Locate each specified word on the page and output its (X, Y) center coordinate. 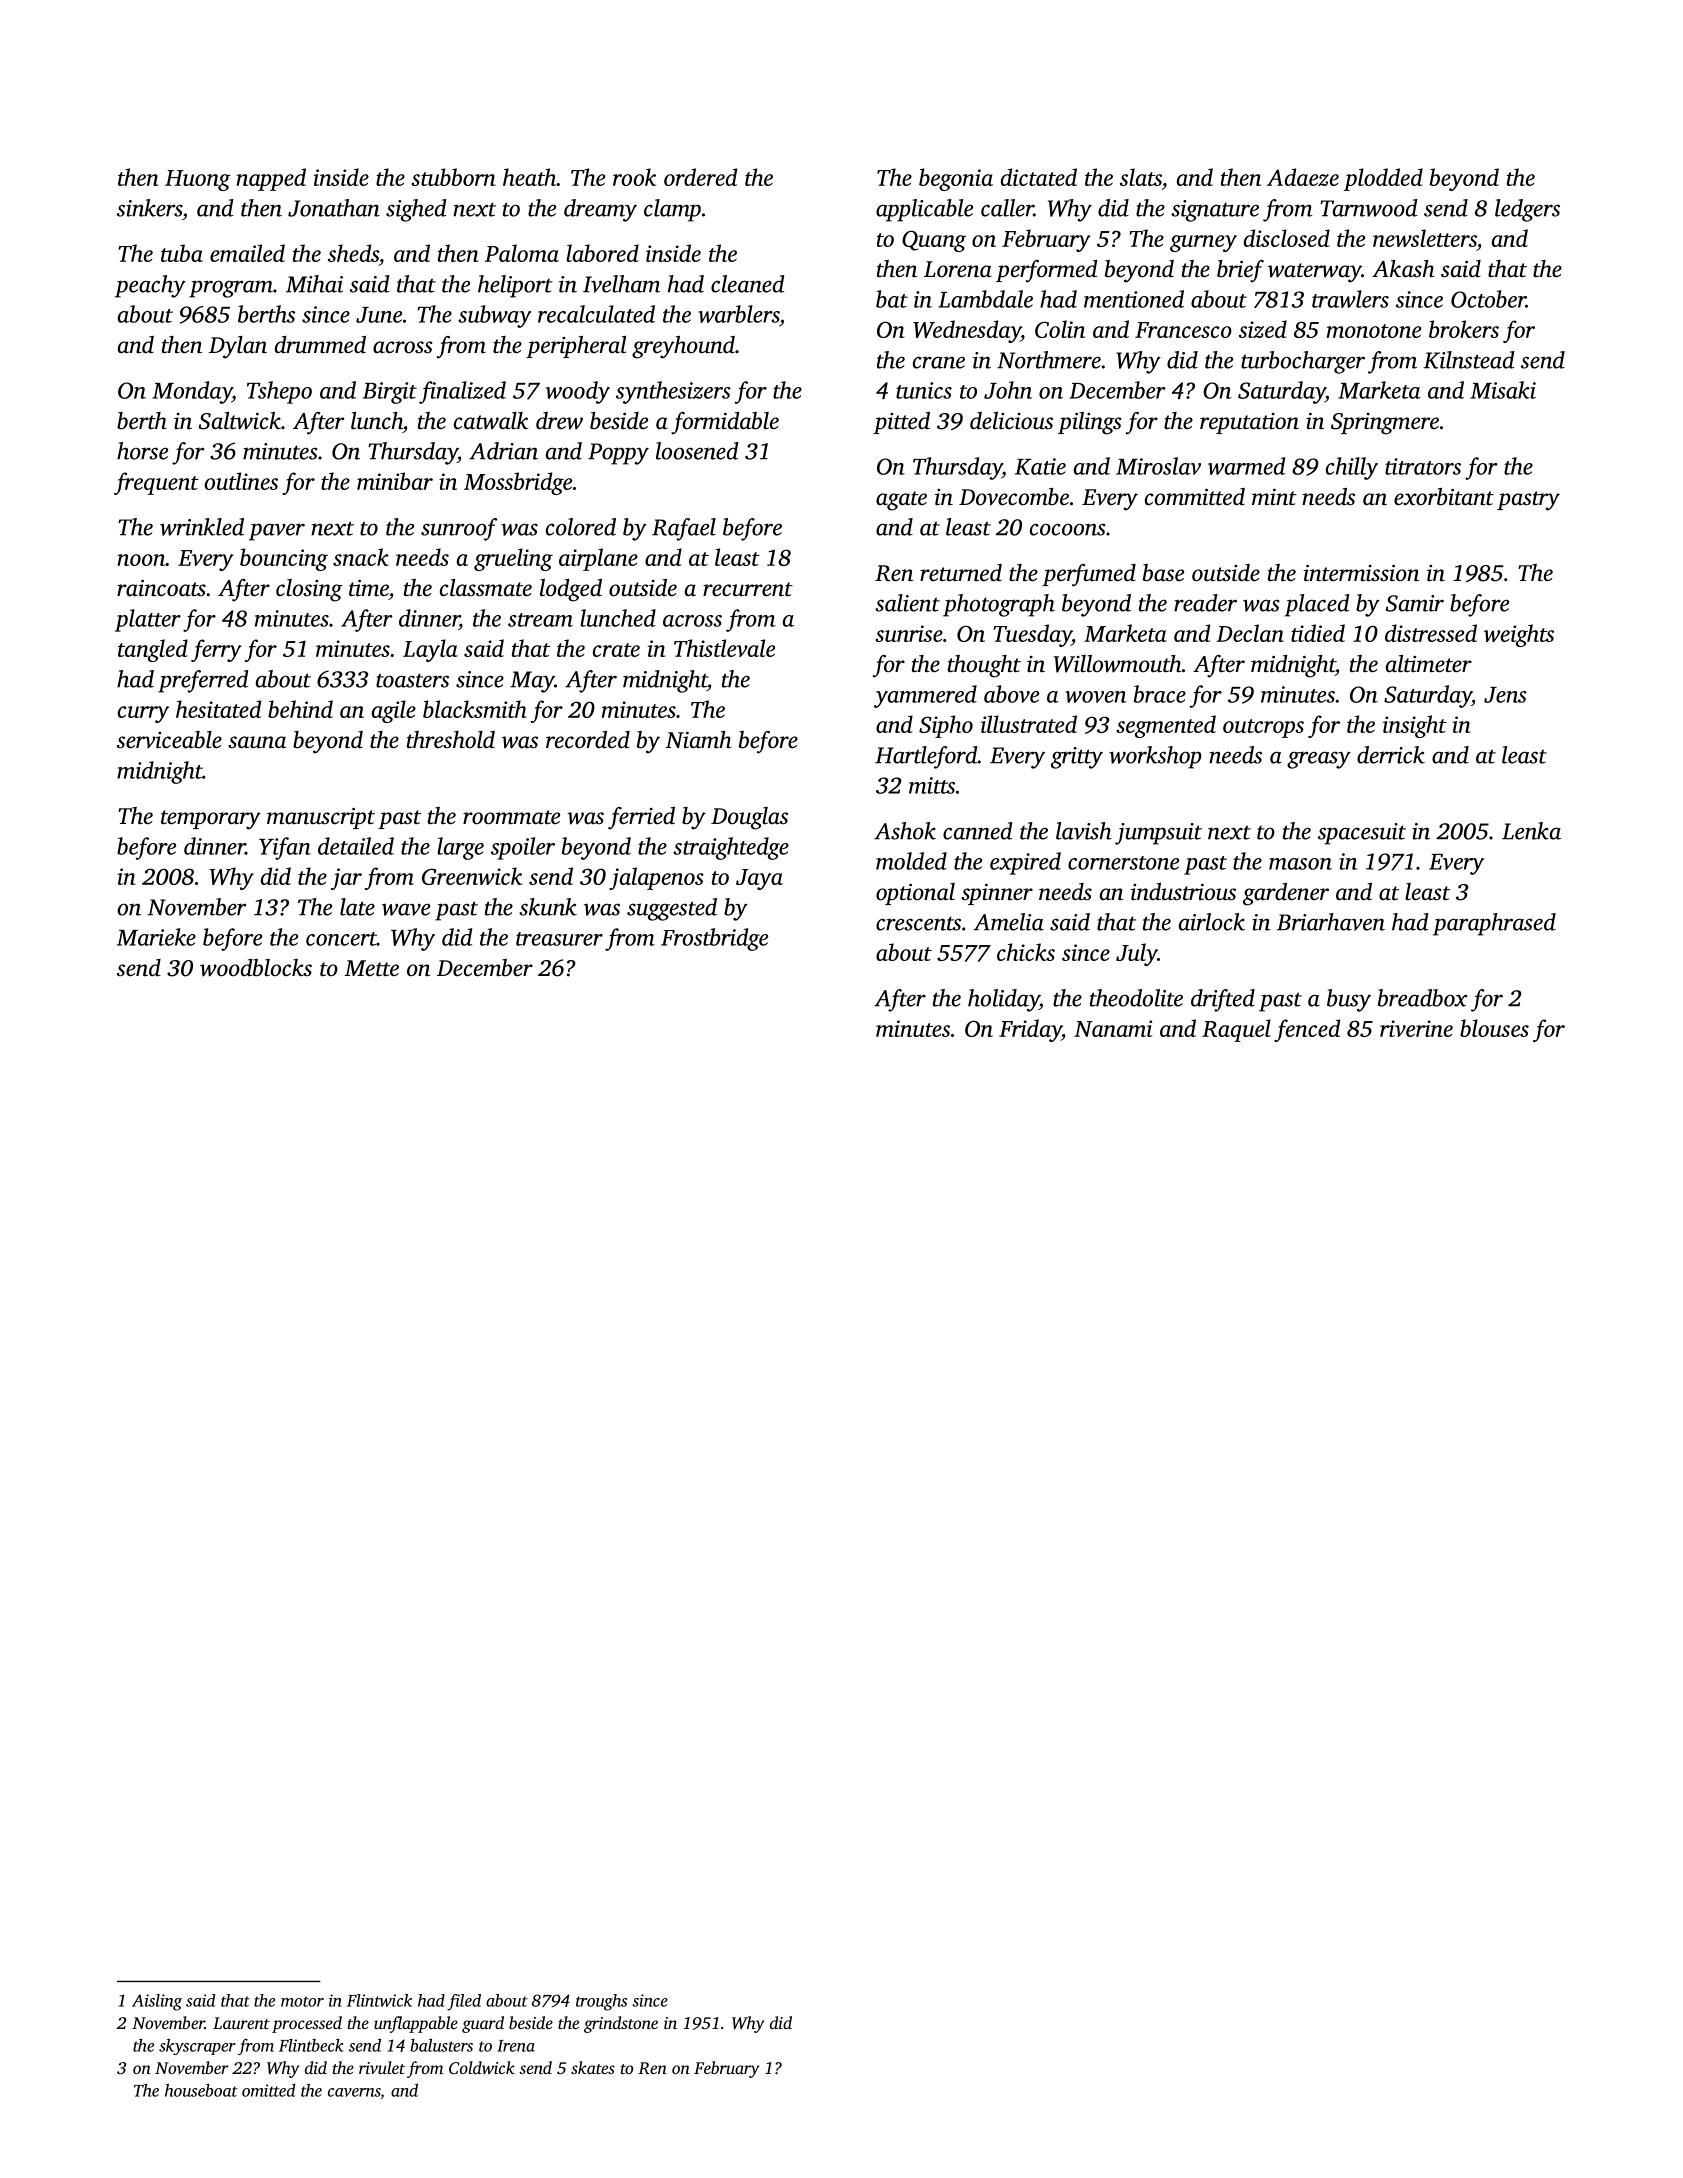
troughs (601, 2002)
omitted (269, 2090)
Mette (371, 968)
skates (593, 2067)
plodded (1383, 179)
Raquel (1236, 1030)
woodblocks (256, 968)
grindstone (621, 2024)
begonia (956, 179)
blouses (1494, 1028)
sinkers (149, 208)
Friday (1030, 1030)
